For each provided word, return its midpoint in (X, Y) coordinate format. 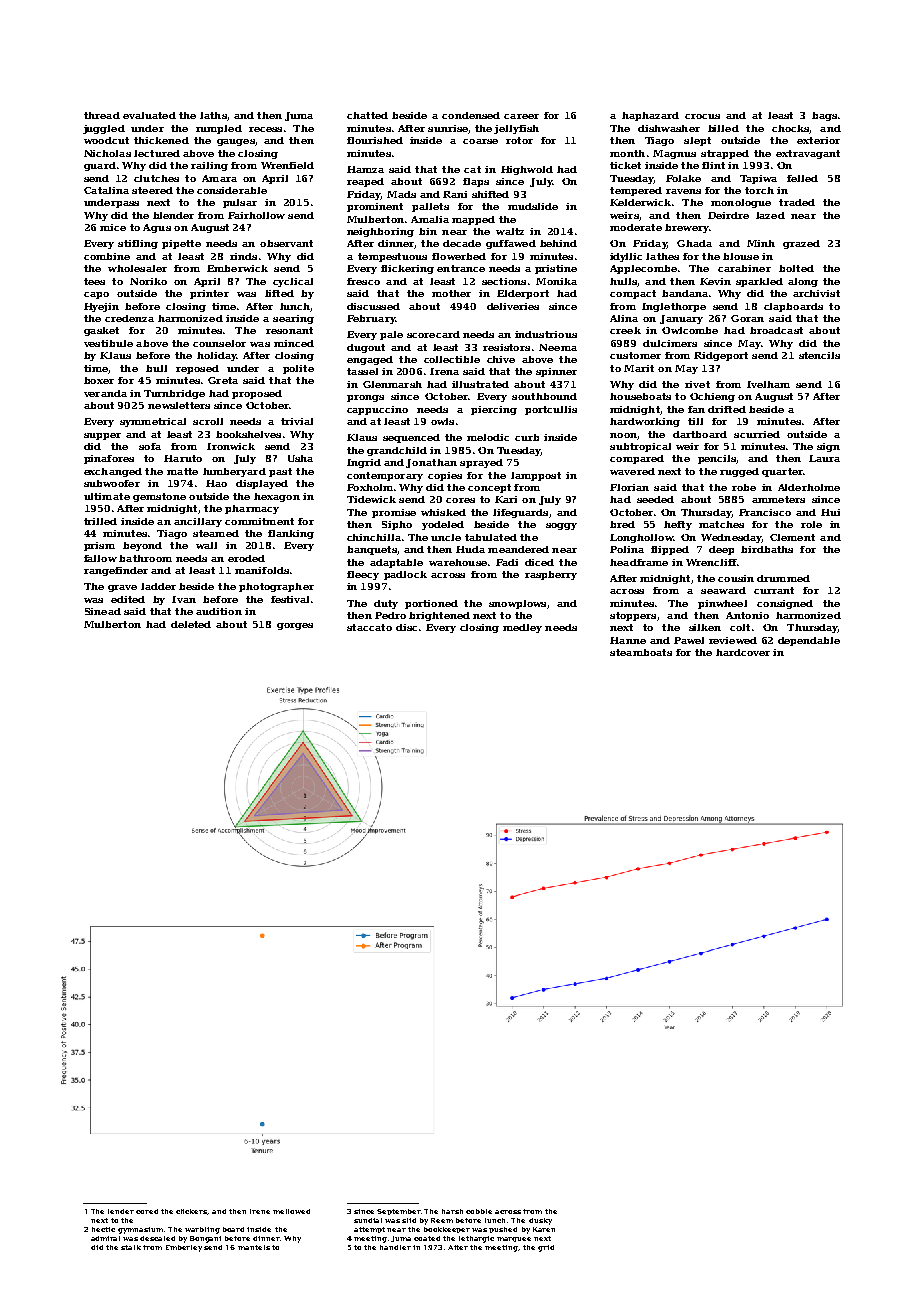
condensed (471, 115)
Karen (544, 1229)
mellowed (291, 1211)
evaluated (149, 115)
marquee (514, 1239)
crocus (702, 116)
